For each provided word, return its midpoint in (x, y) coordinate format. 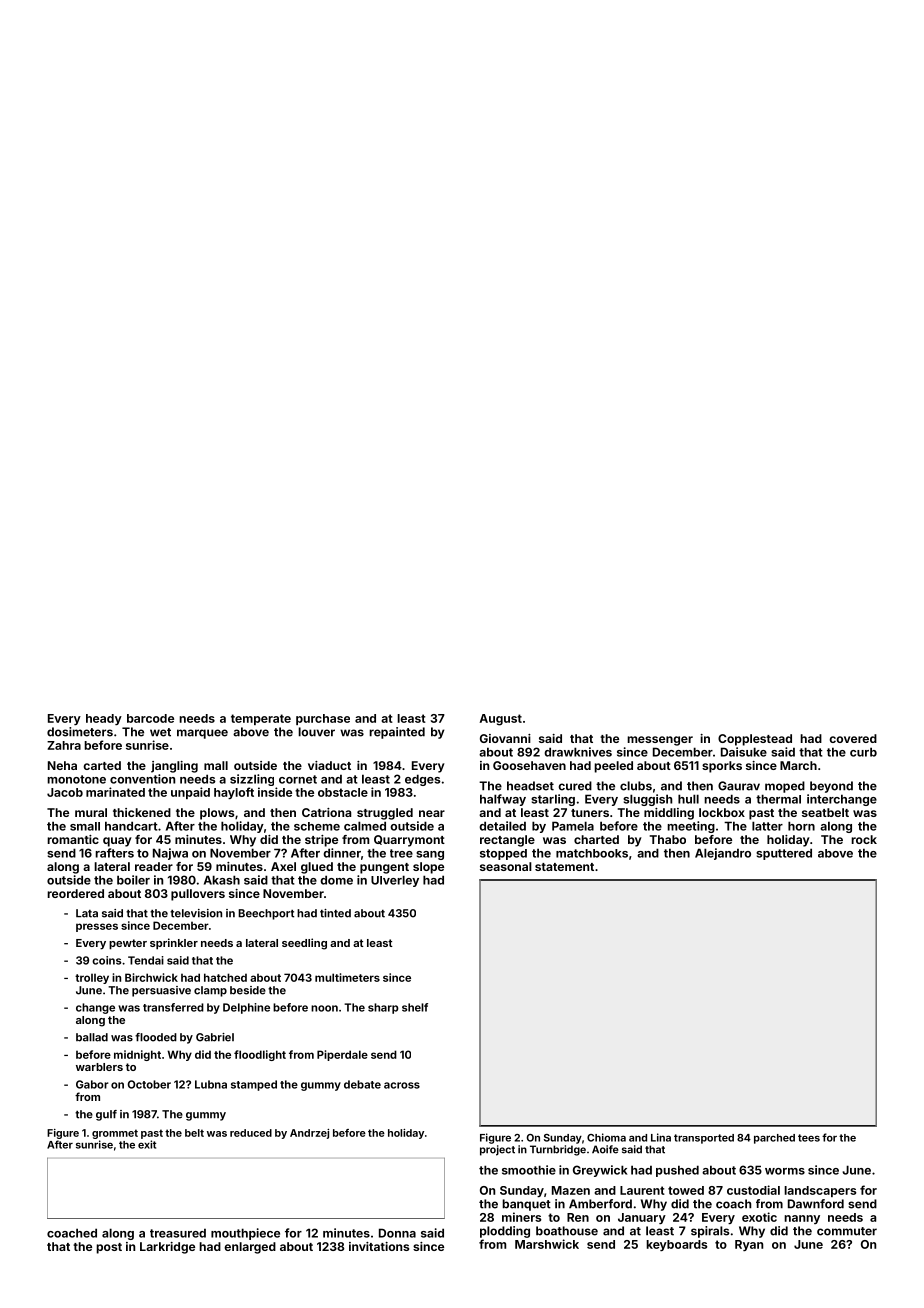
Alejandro (723, 854)
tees (809, 1138)
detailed (502, 826)
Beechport (266, 914)
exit (147, 1144)
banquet (526, 1205)
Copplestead (755, 740)
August (500, 720)
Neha (62, 765)
